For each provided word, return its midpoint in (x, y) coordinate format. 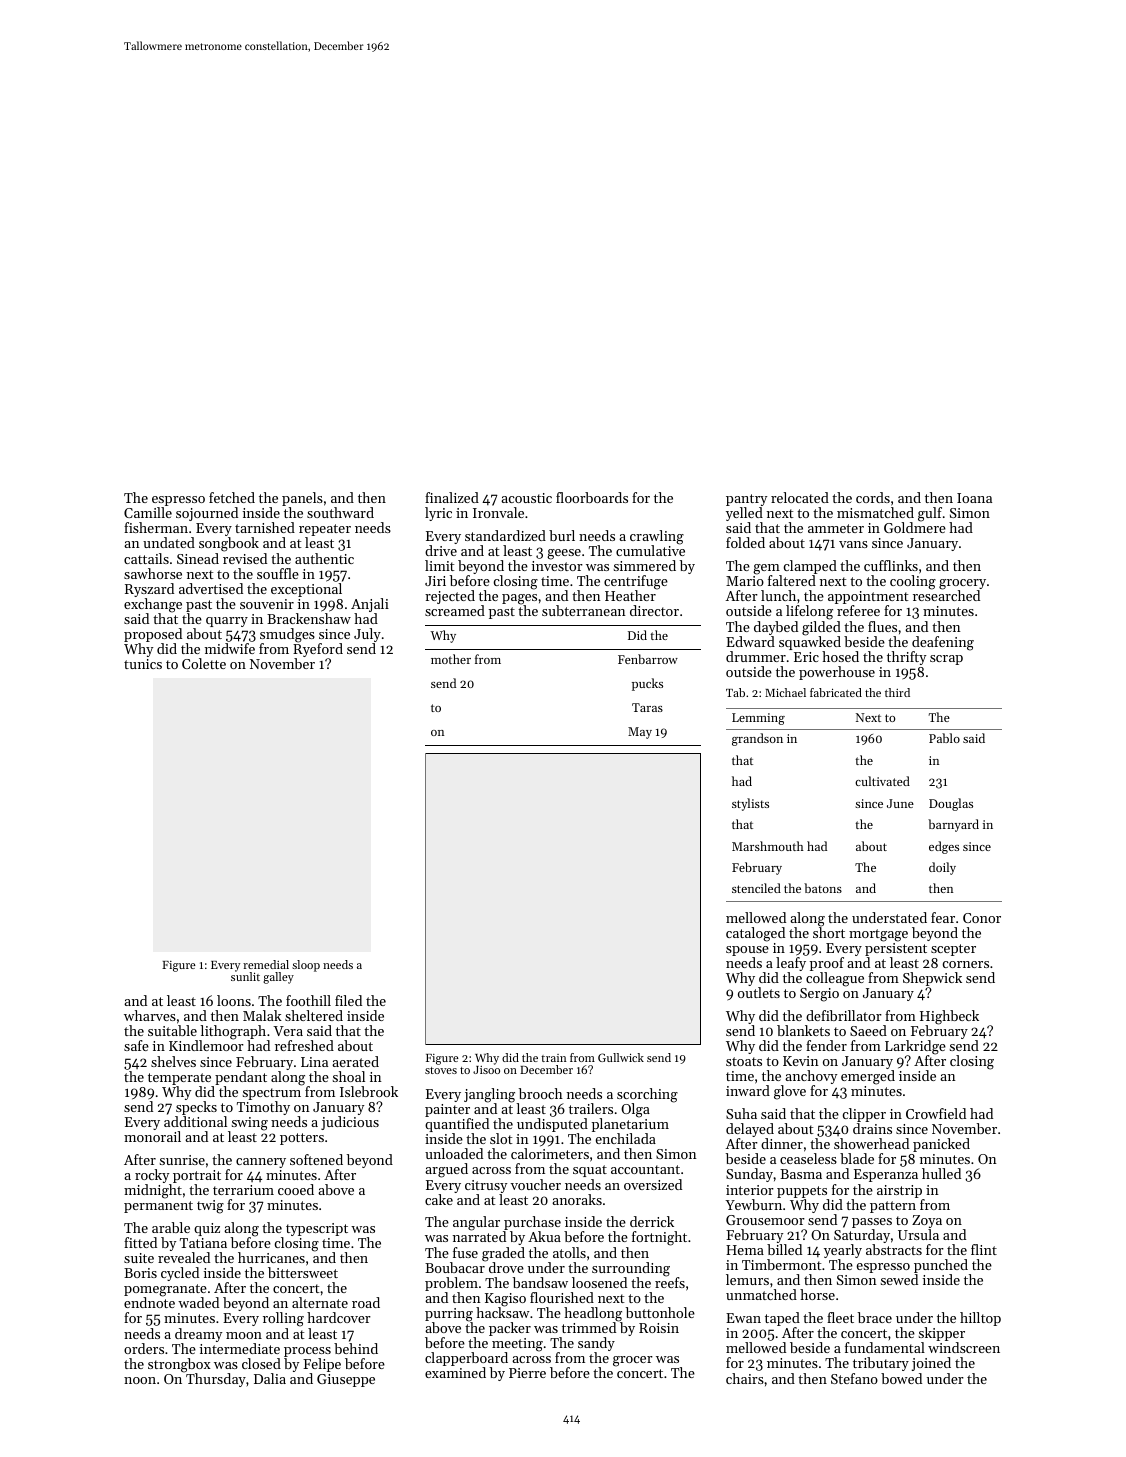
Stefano (854, 1378)
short (829, 932)
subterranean (584, 610)
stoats (744, 1061)
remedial (266, 964)
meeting (517, 1345)
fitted (140, 1242)
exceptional (306, 590)
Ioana (974, 498)
